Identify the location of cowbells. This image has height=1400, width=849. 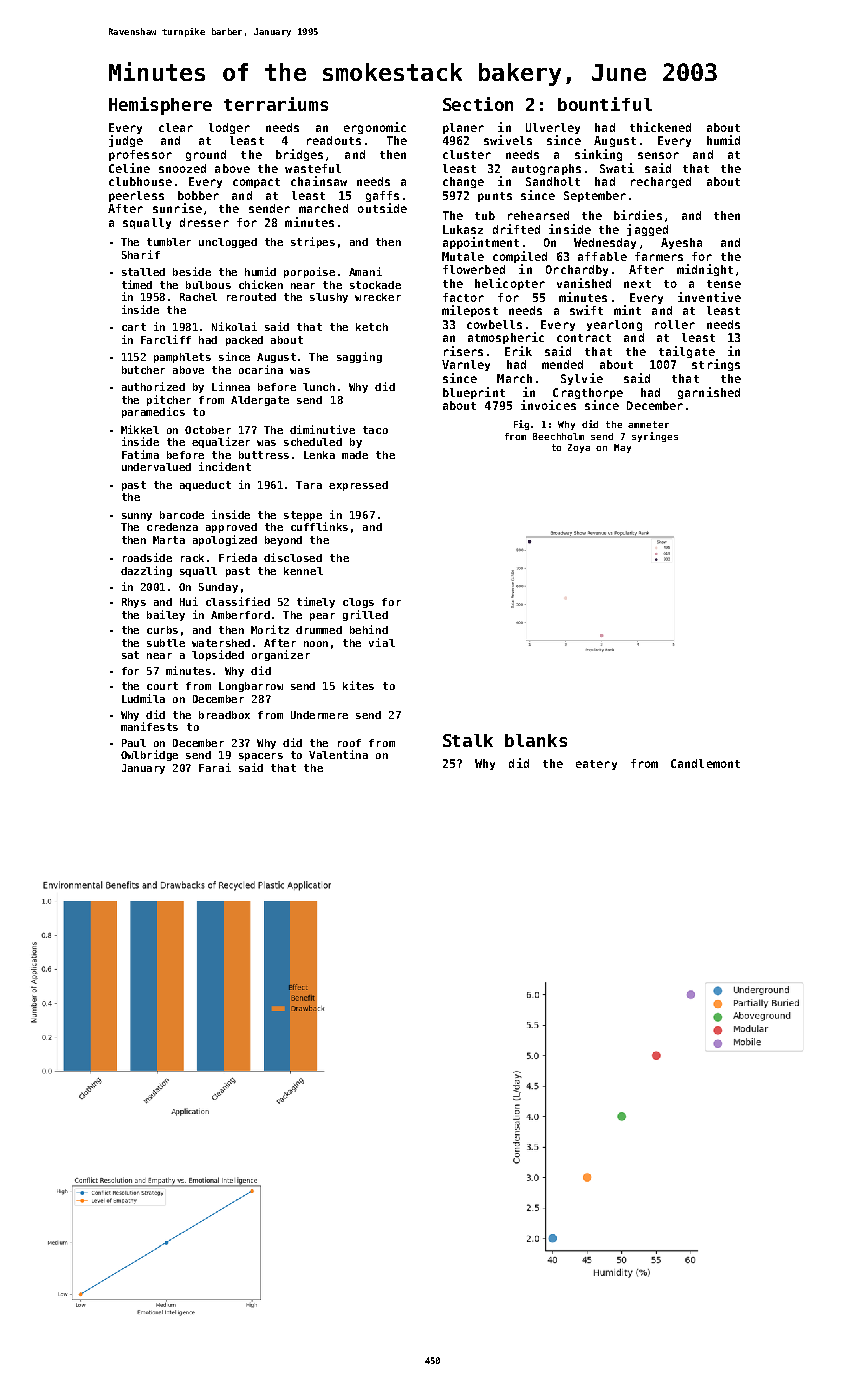
(494, 324).
